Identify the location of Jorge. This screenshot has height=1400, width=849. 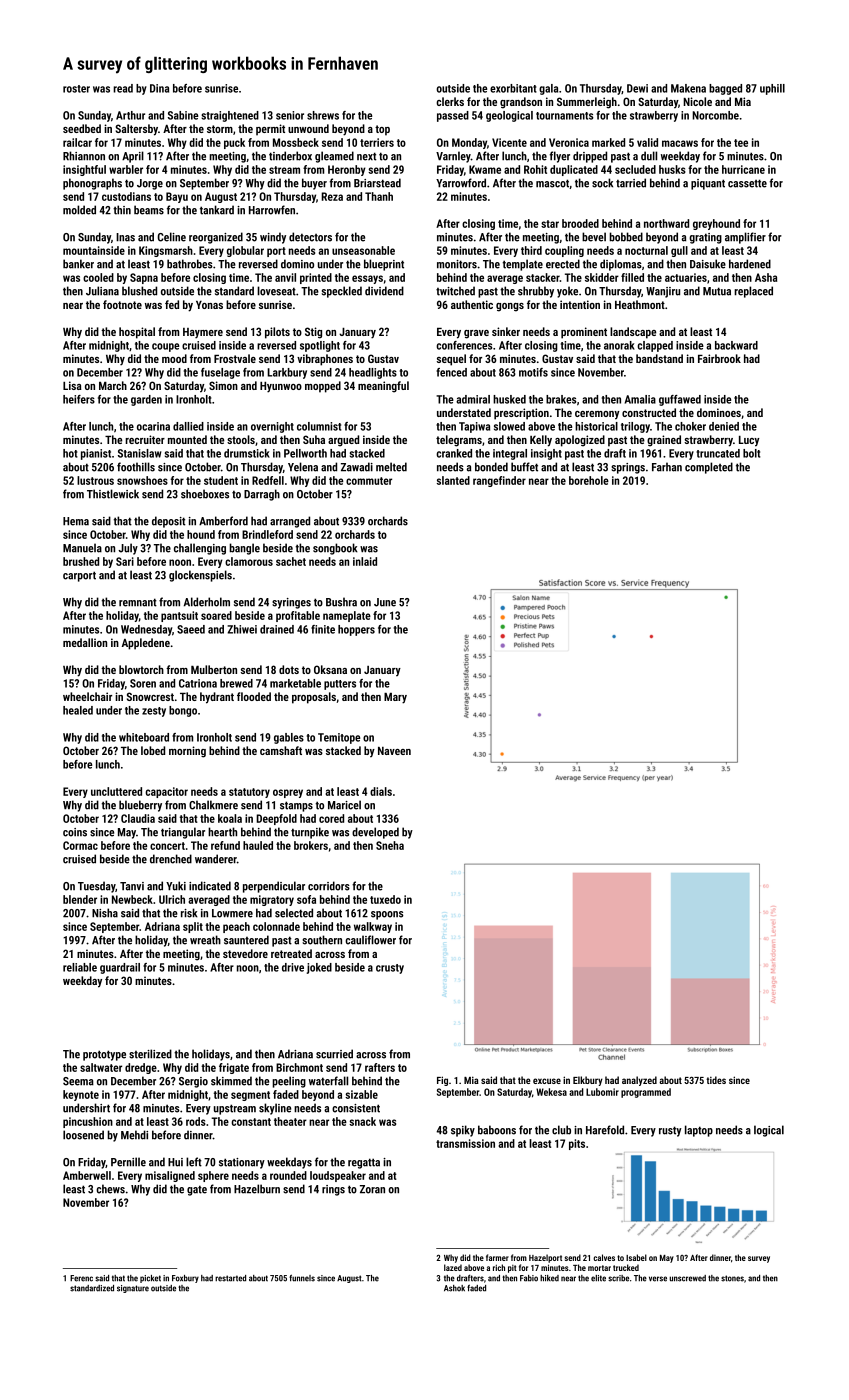
(150, 184).
